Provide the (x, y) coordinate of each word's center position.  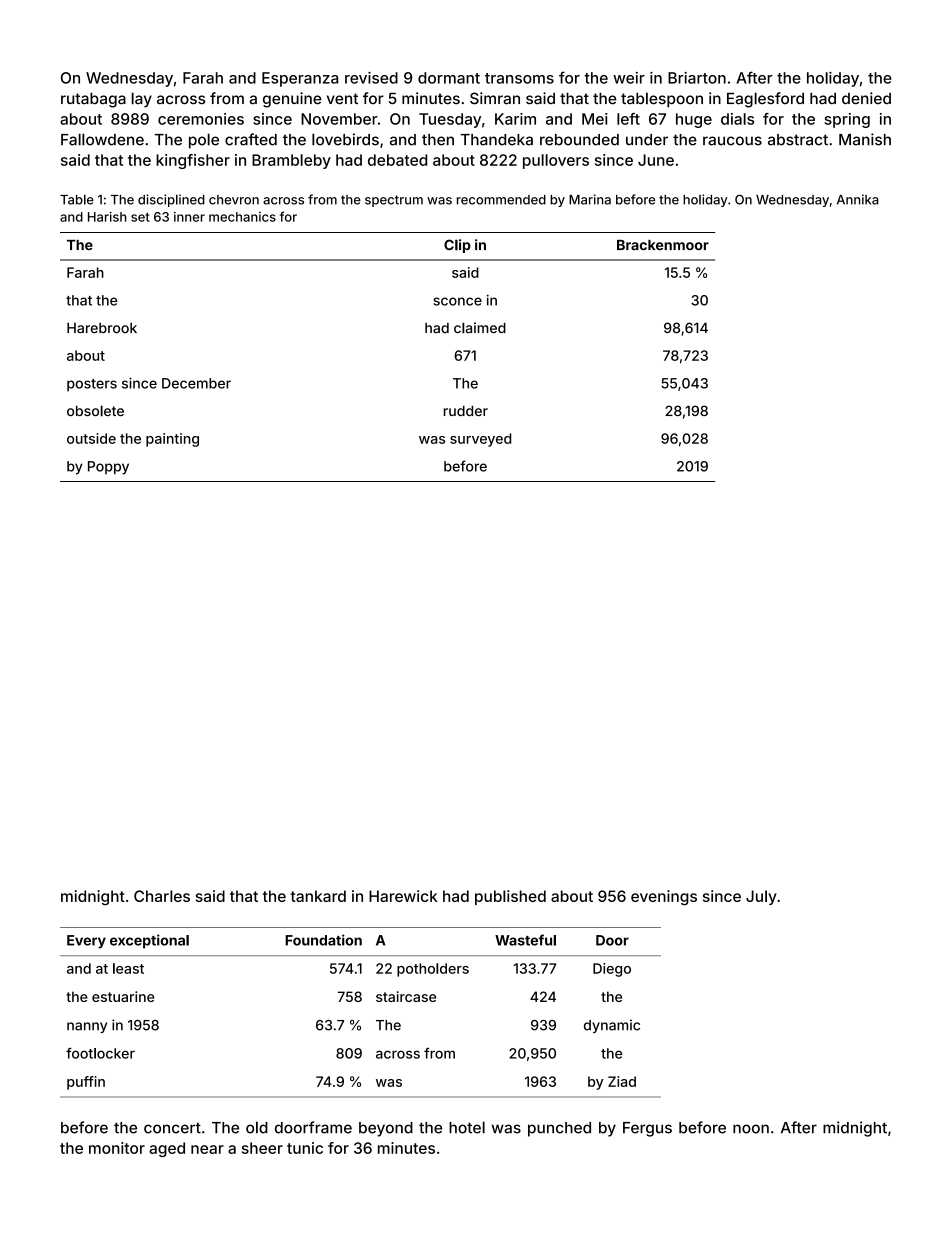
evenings (664, 898)
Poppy (108, 468)
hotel (467, 1127)
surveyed (480, 440)
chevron (234, 200)
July (761, 897)
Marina (590, 199)
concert (172, 1128)
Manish (865, 139)
